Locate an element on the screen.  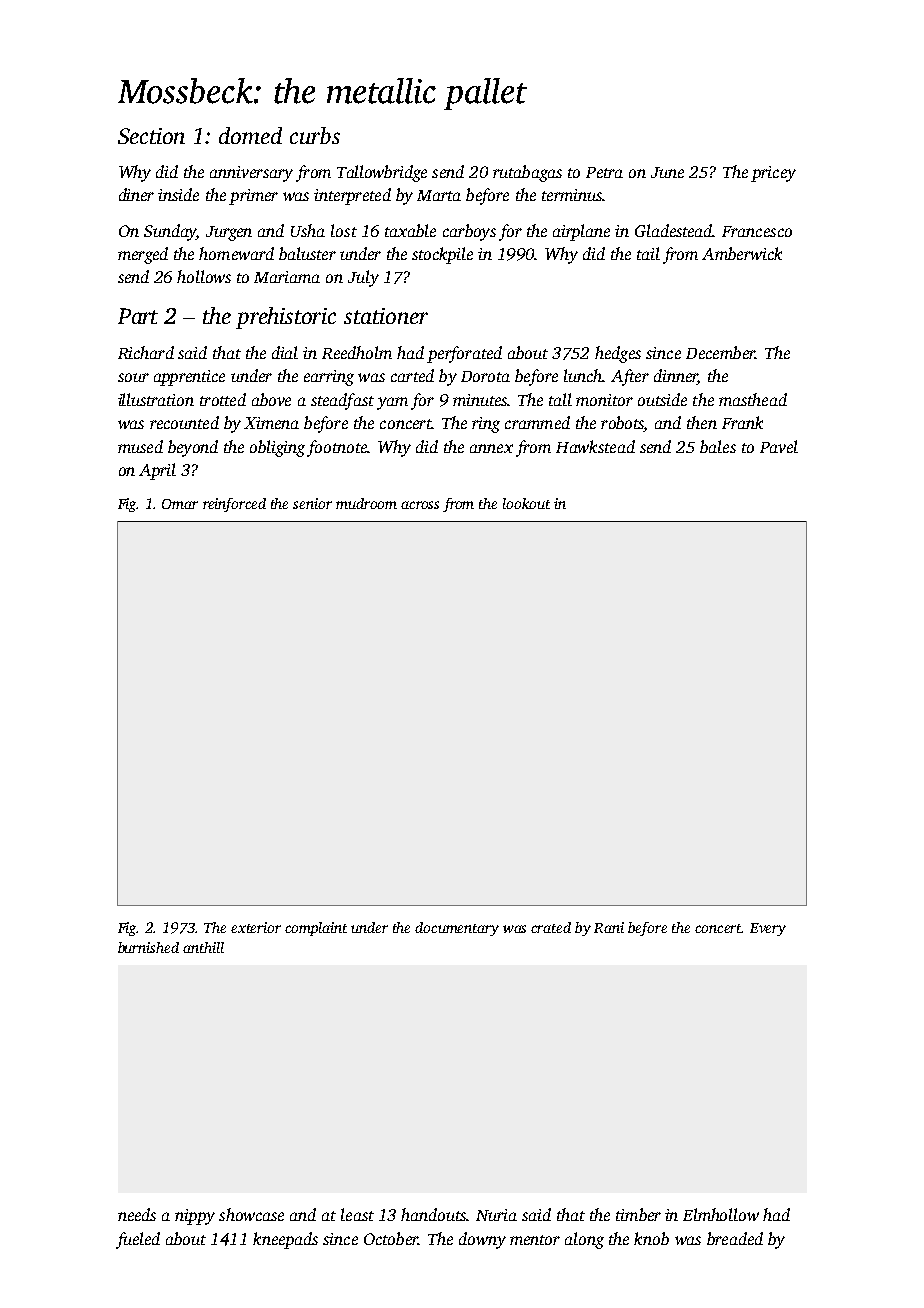
anthill is located at coordinates (203, 947).
